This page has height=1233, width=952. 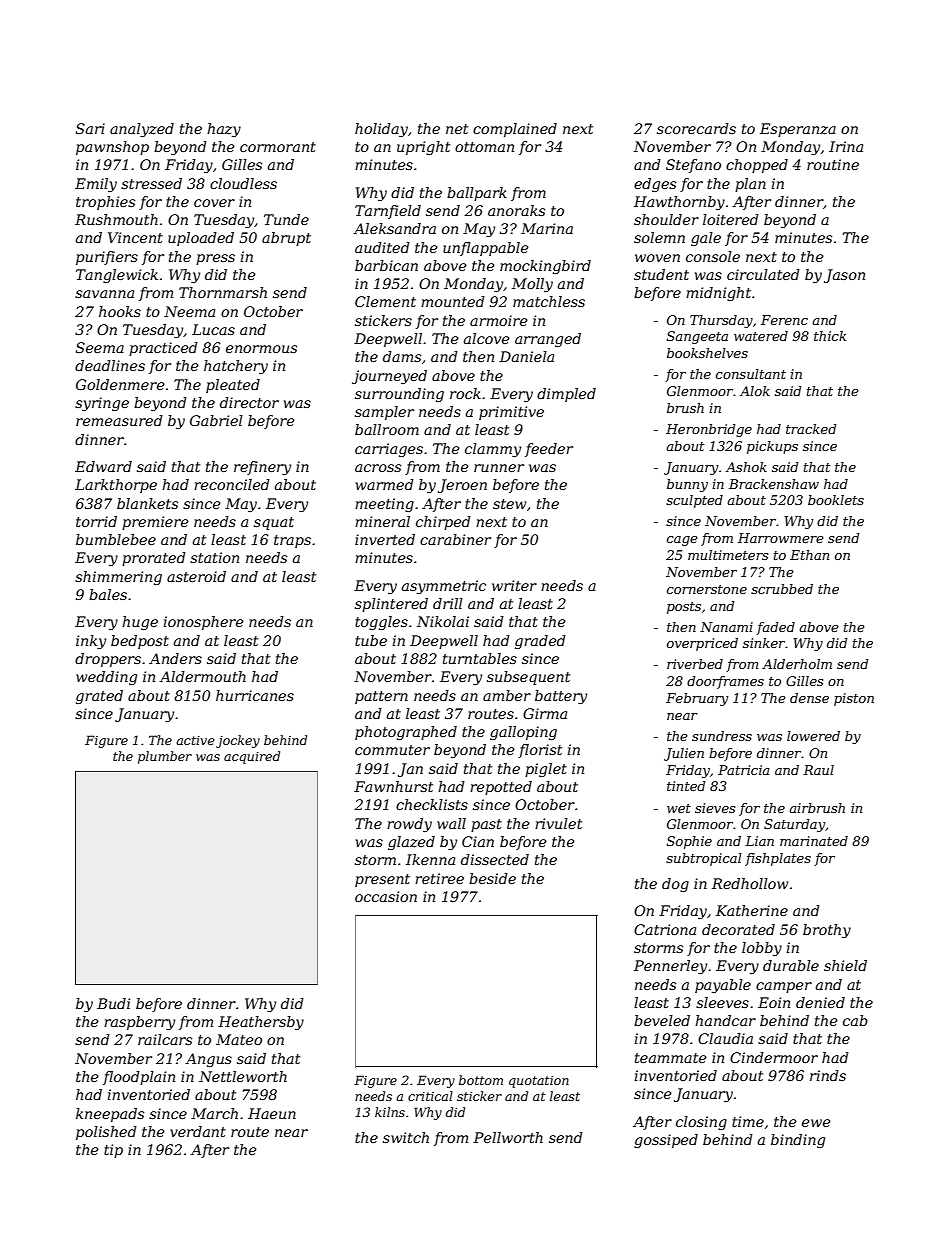 What do you see at coordinates (390, 1112) in the page?
I see `kilns` at bounding box center [390, 1112].
